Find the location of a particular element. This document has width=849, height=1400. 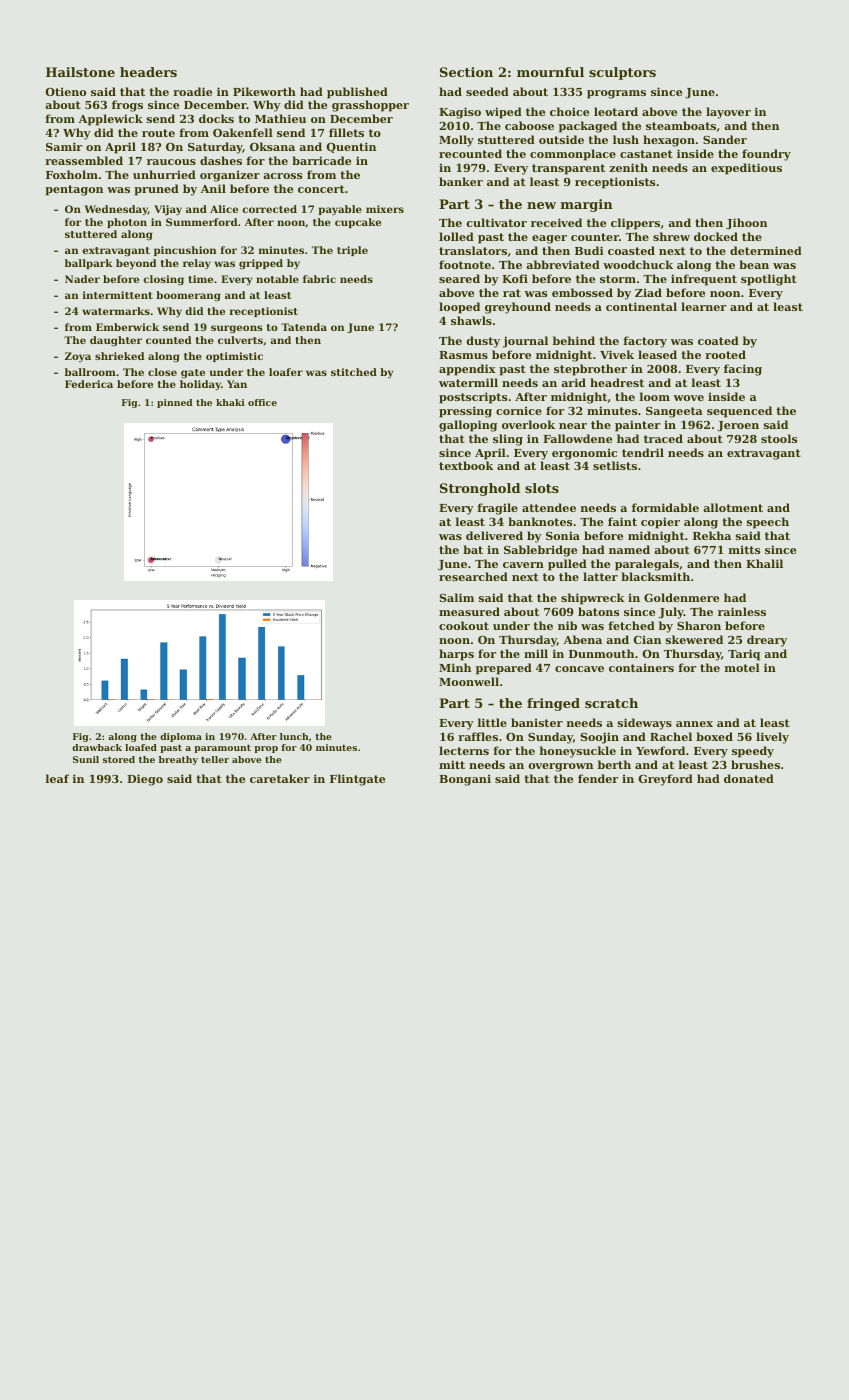

stools is located at coordinates (779, 438).
